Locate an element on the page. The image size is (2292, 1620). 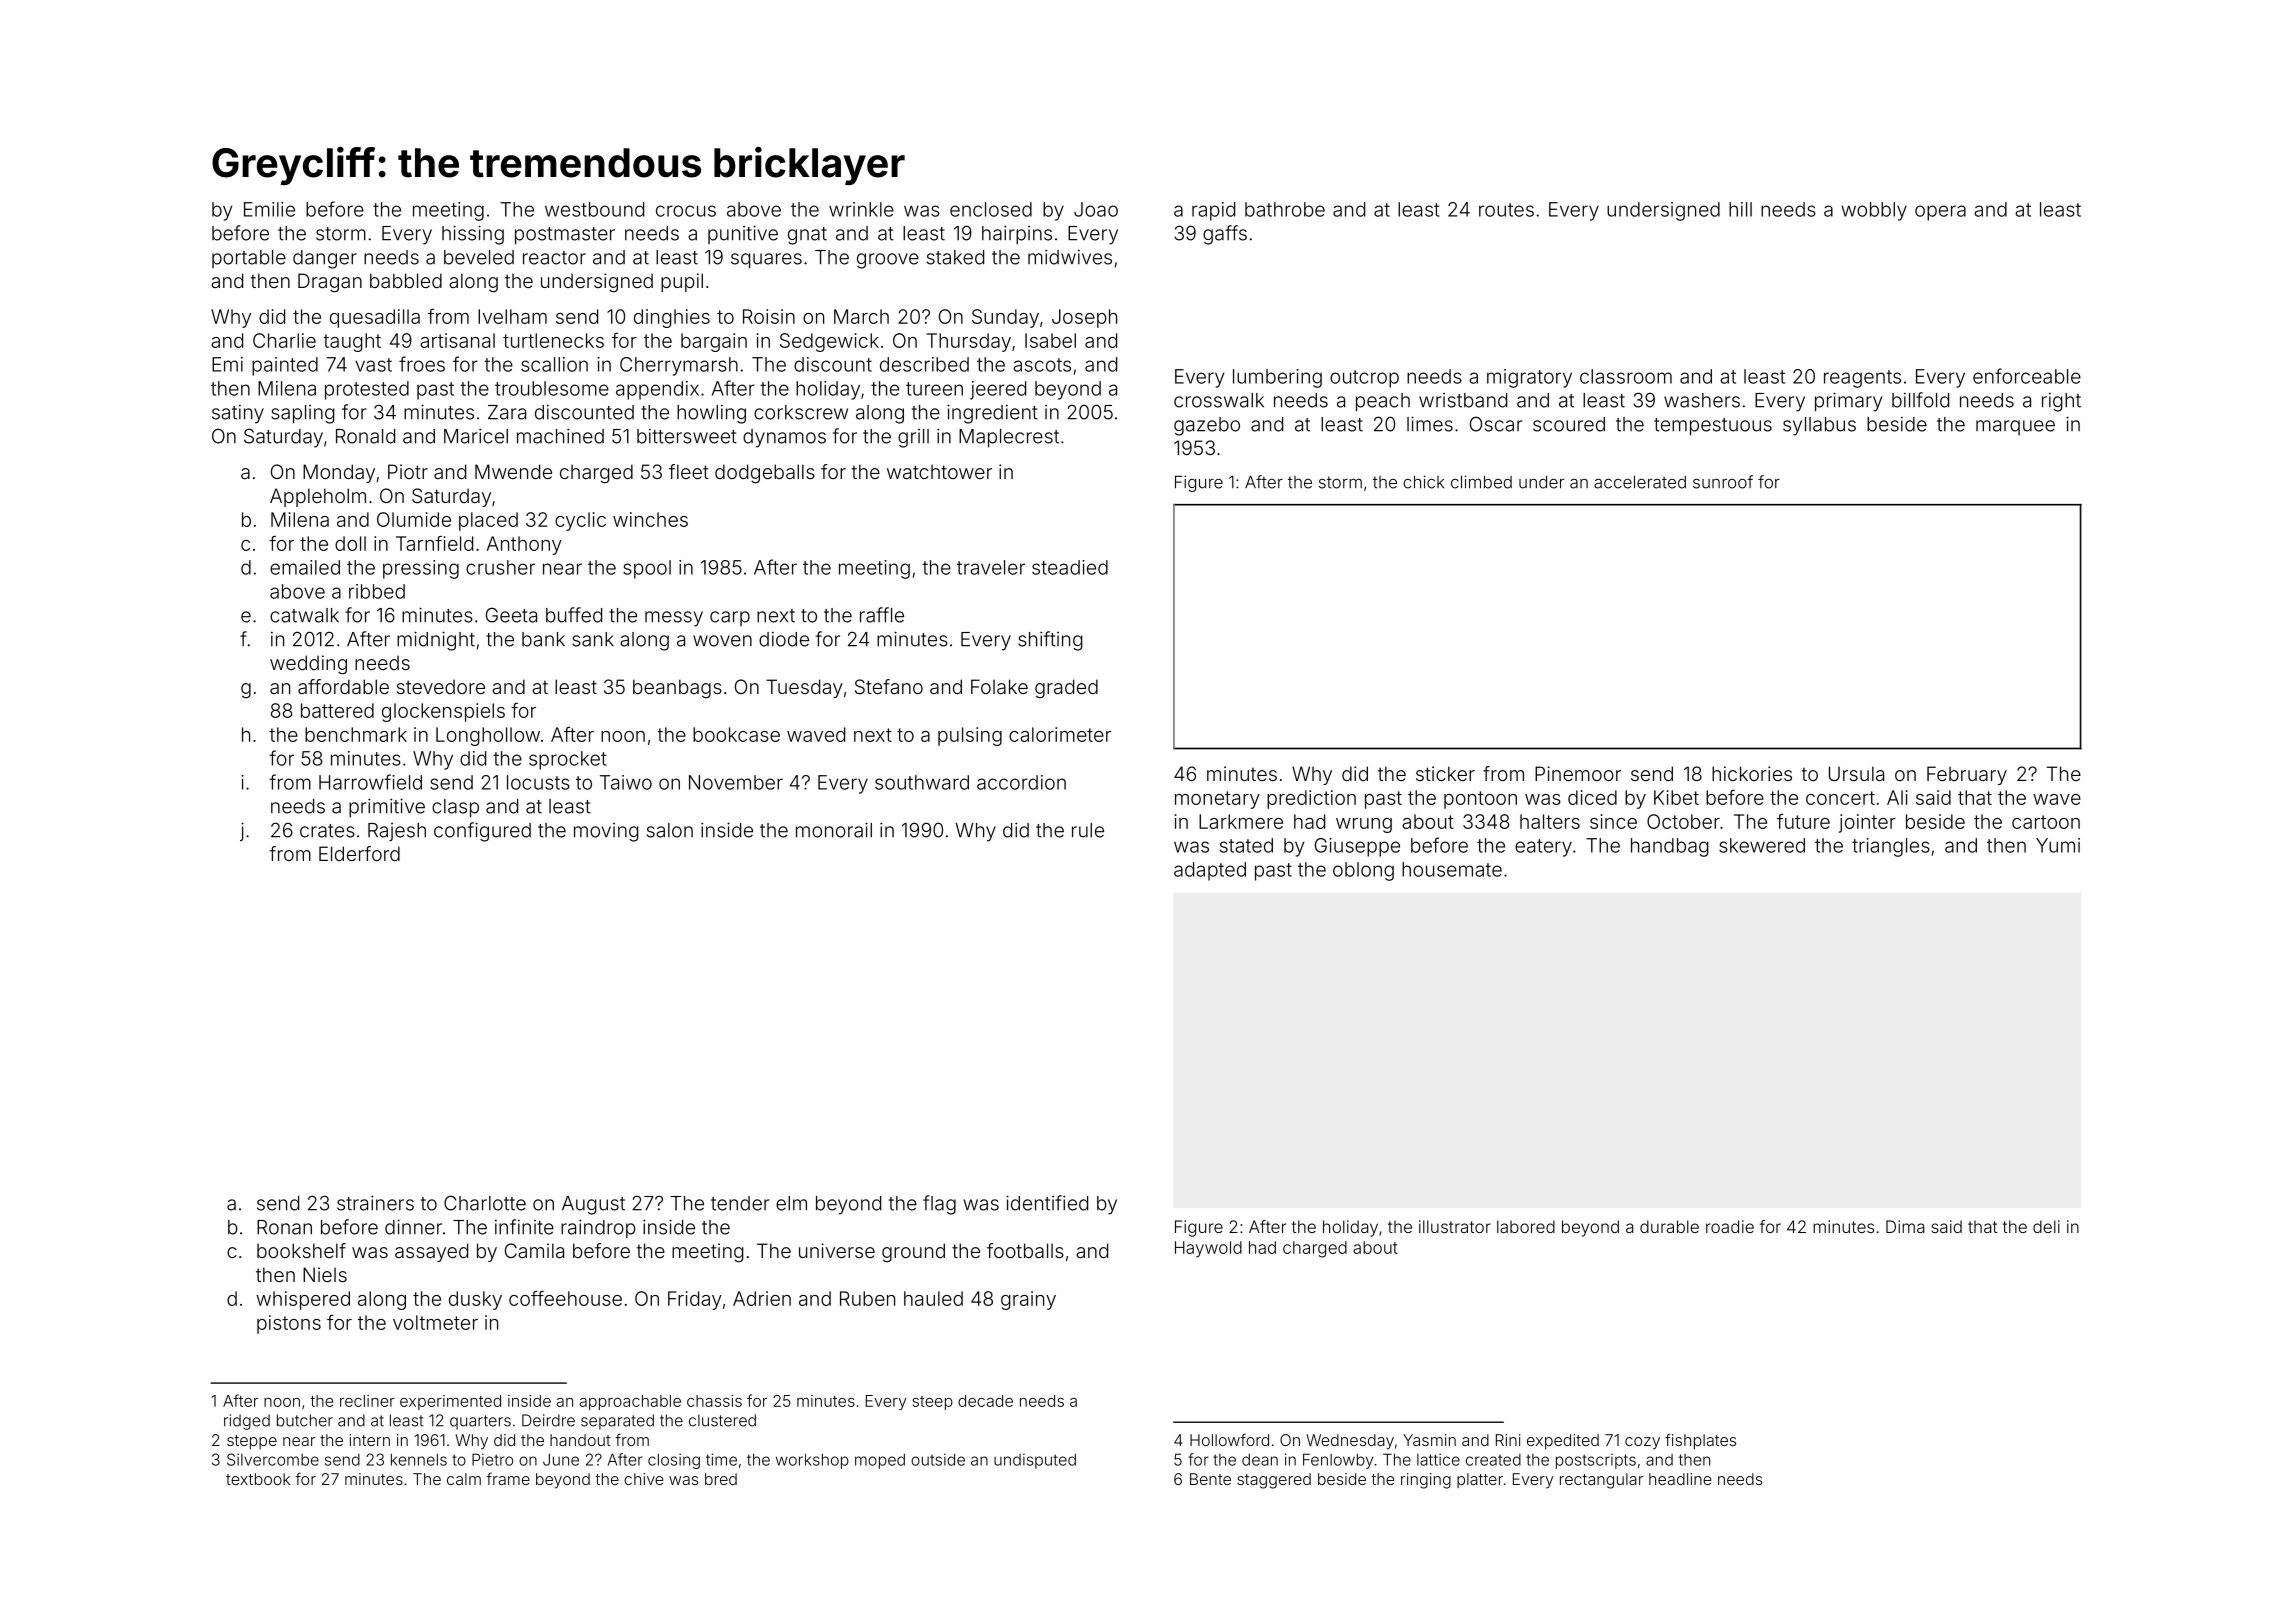
identified is located at coordinates (1047, 1203).
